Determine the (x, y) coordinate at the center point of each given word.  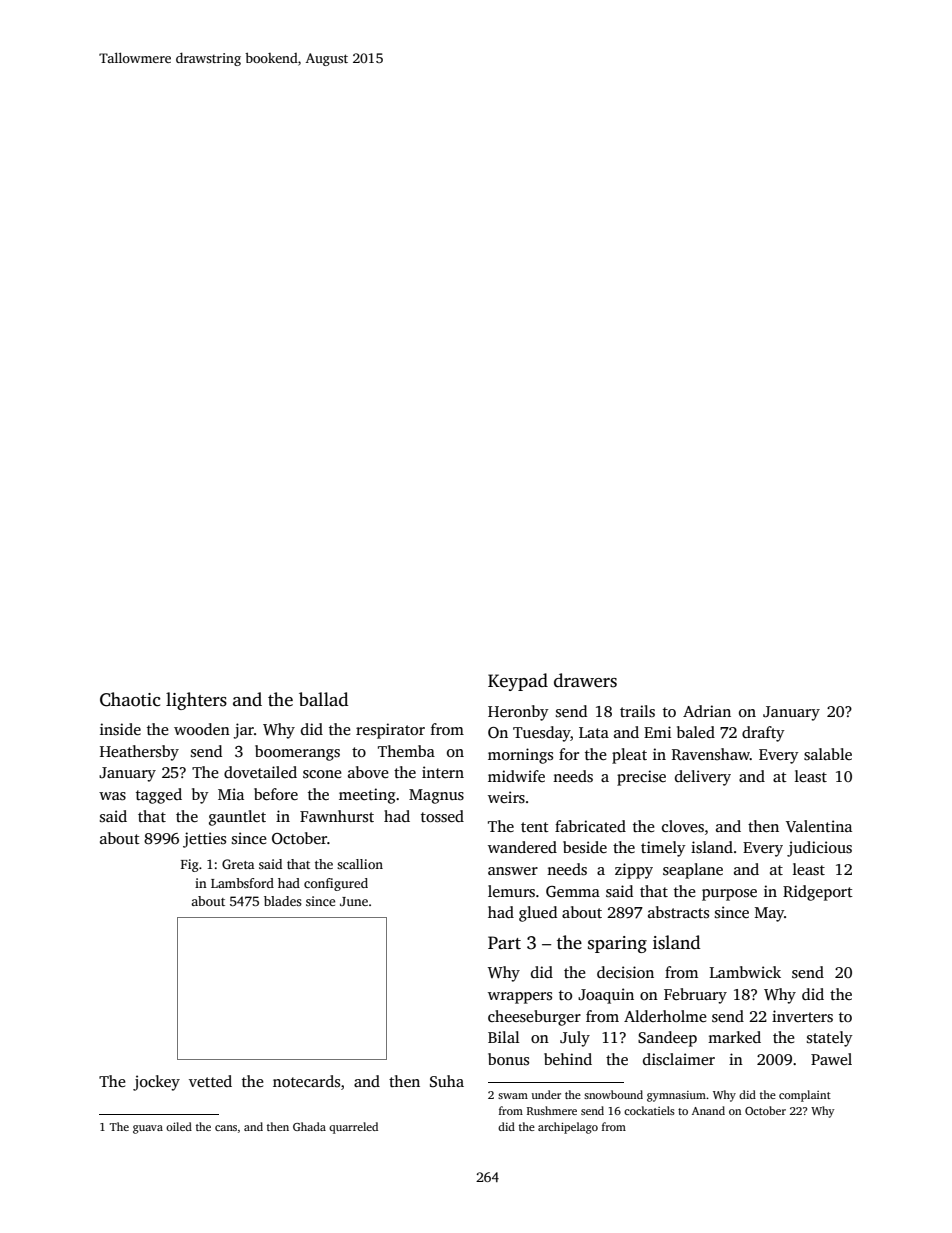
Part (504, 943)
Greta (238, 864)
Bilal (504, 1037)
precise (641, 778)
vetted (210, 1081)
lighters (196, 701)
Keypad (518, 682)
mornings (520, 756)
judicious (819, 849)
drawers (585, 680)
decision (625, 972)
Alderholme (665, 1016)
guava (148, 1129)
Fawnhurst (337, 816)
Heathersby (139, 753)
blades (283, 901)
